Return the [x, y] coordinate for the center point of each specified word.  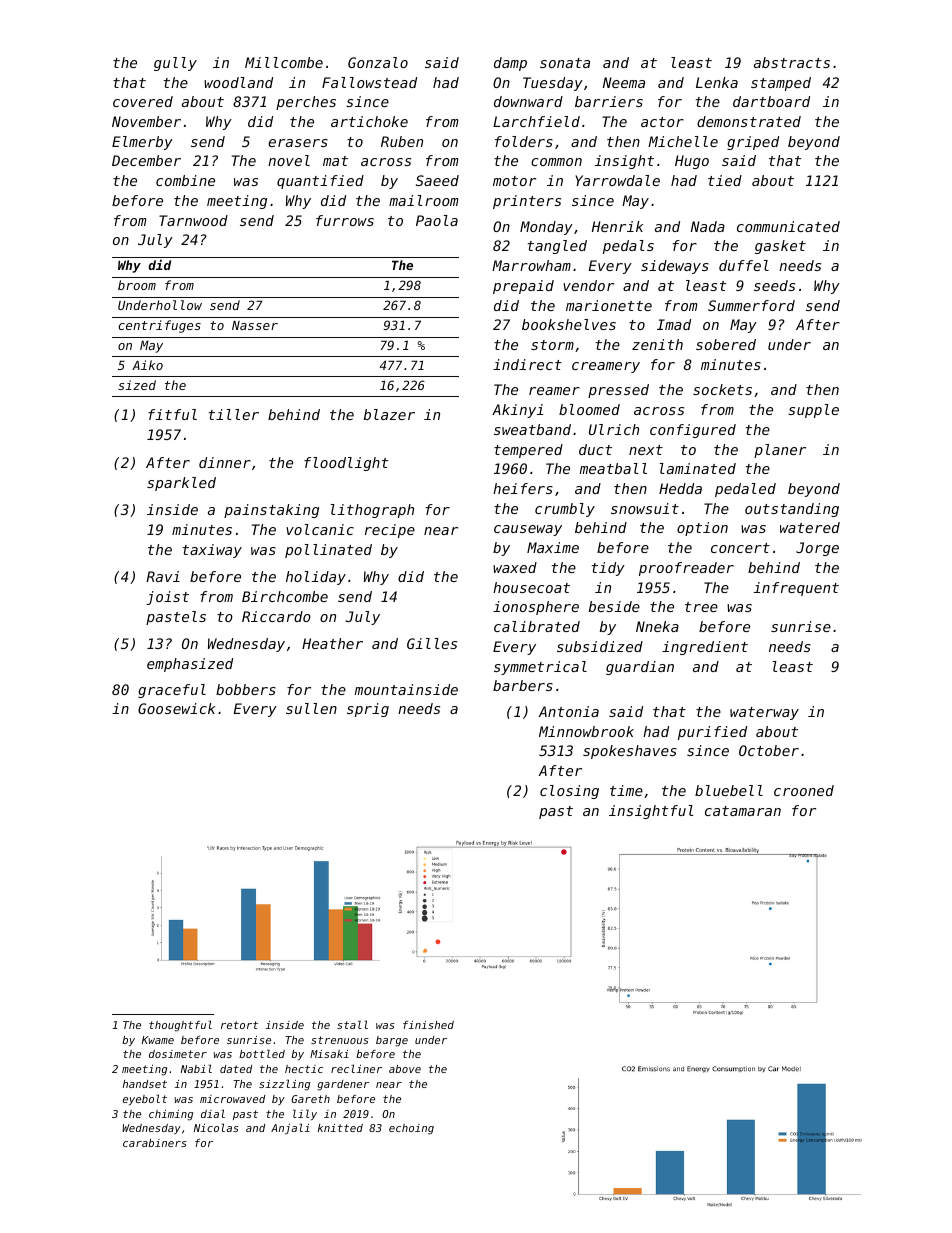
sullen [311, 708]
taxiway [212, 551]
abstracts [792, 62]
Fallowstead [369, 82]
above [405, 1069]
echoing [411, 1129]
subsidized [600, 646]
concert [740, 548]
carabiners [155, 1143]
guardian [640, 668]
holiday [316, 578]
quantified [320, 182]
